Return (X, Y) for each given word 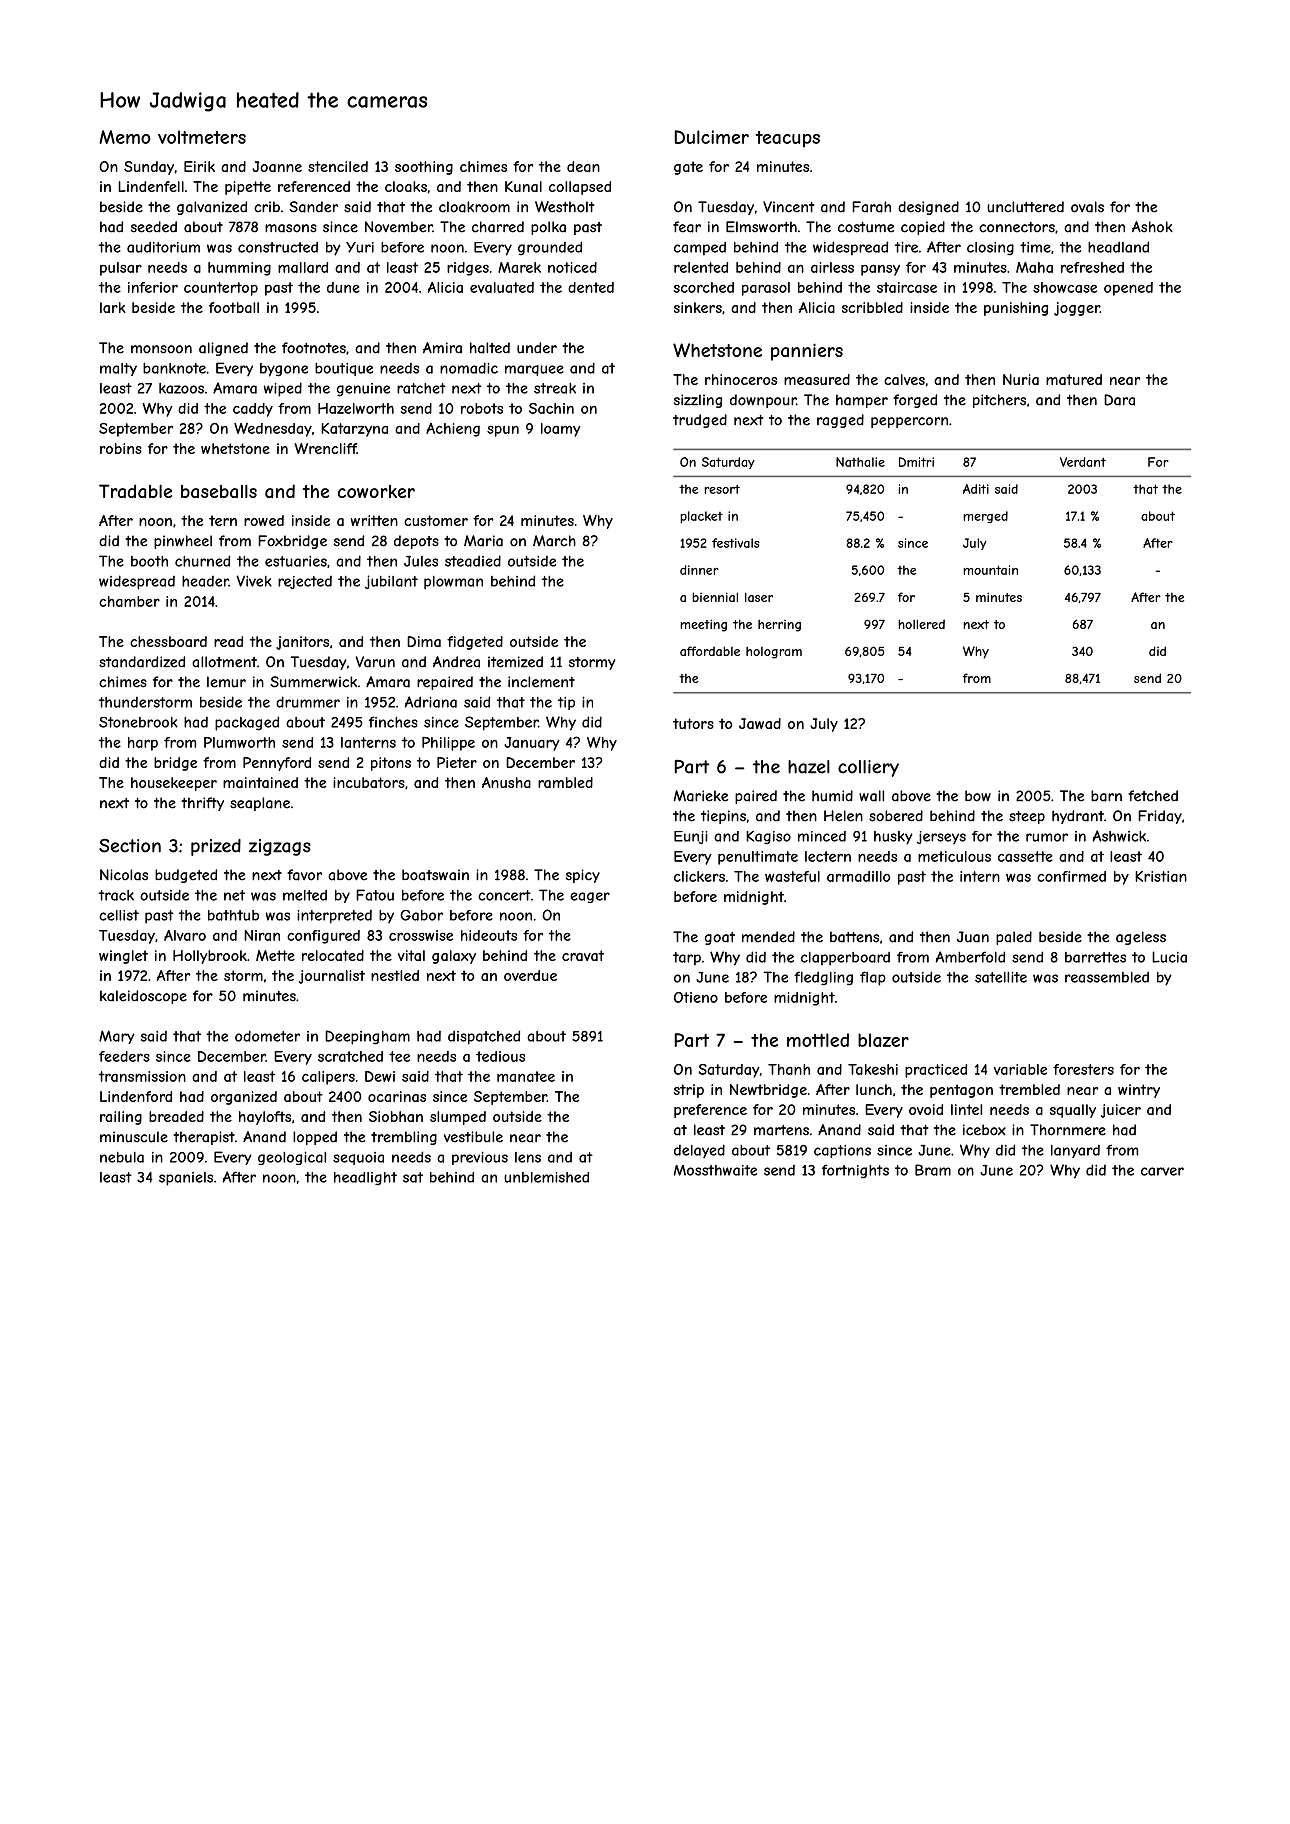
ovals (1087, 207)
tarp (687, 958)
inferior (153, 287)
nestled (395, 975)
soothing (424, 168)
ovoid (926, 1109)
